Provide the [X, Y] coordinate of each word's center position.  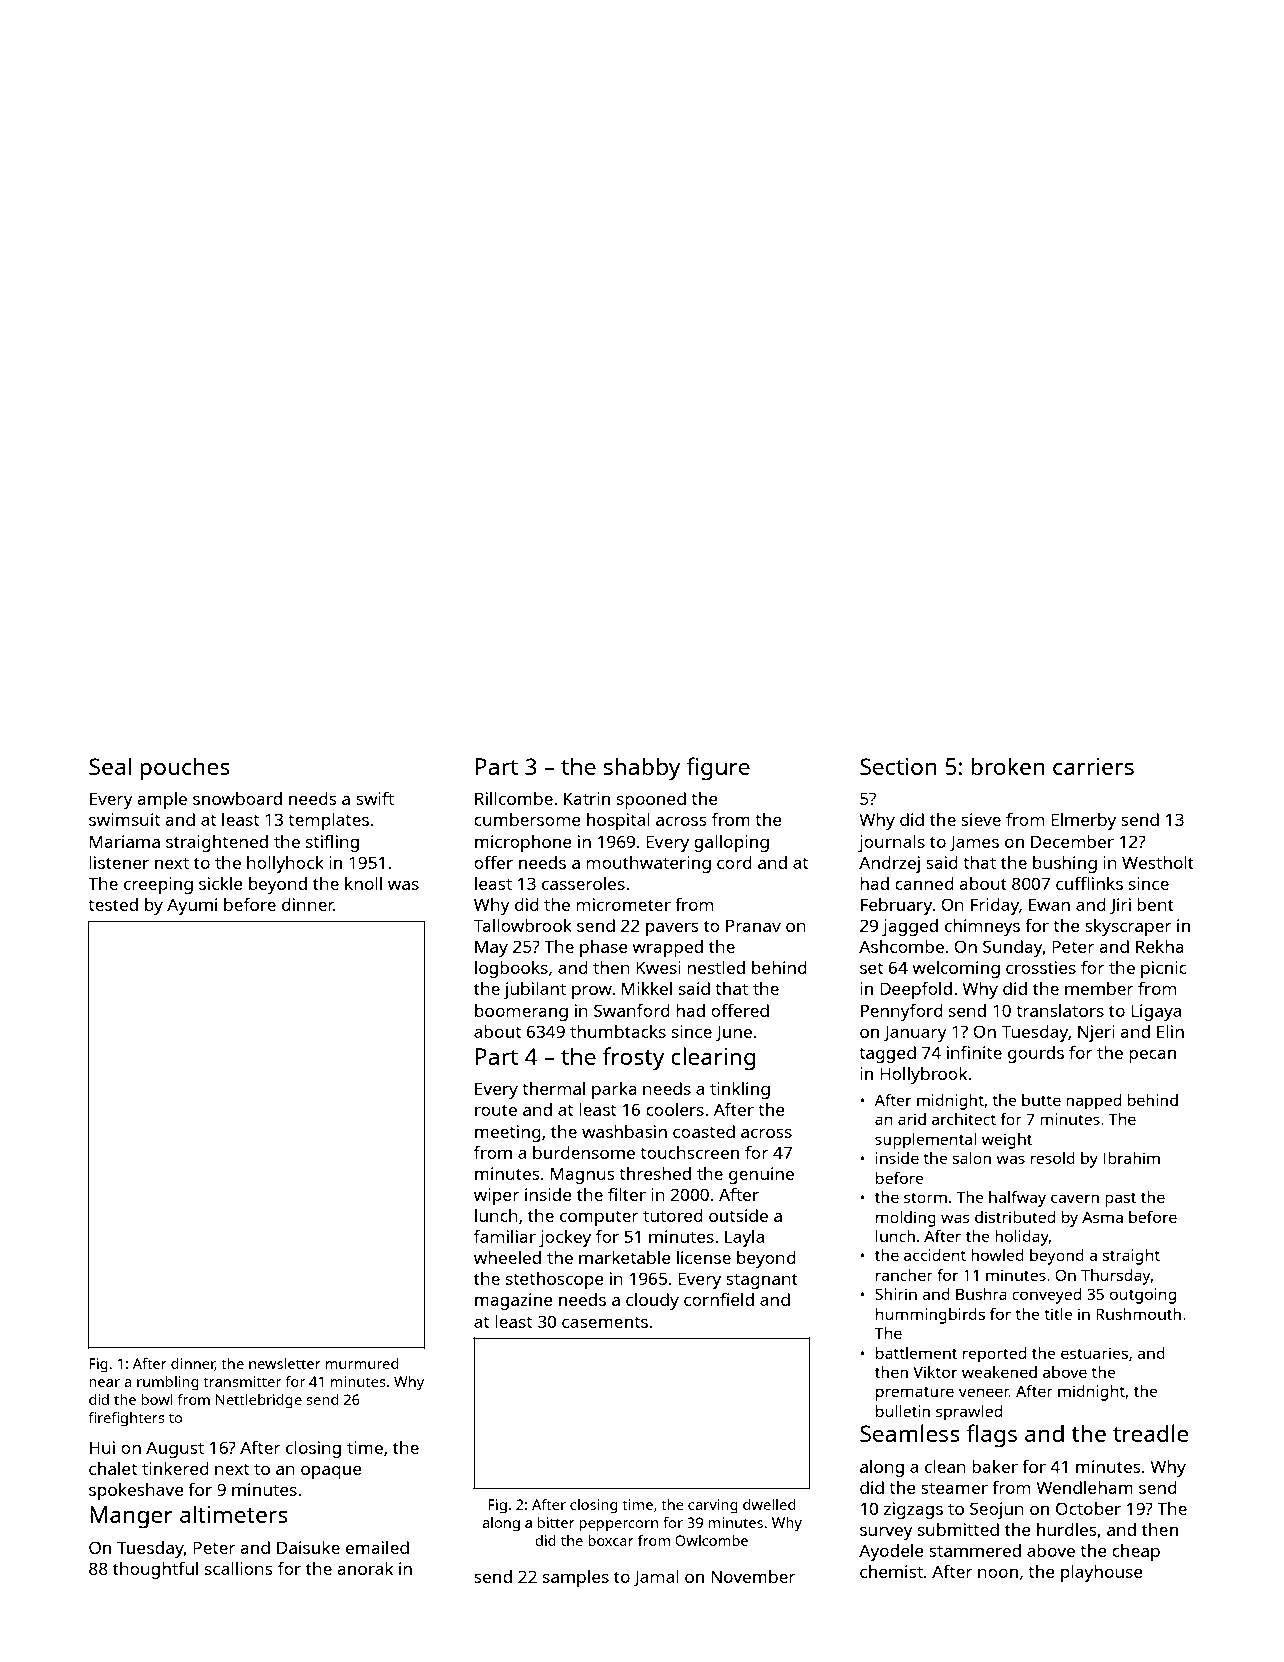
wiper [496, 1196]
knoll [363, 883]
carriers [1093, 766]
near [104, 1383]
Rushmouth [1138, 1314]
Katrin [587, 798]
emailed [377, 1547]
